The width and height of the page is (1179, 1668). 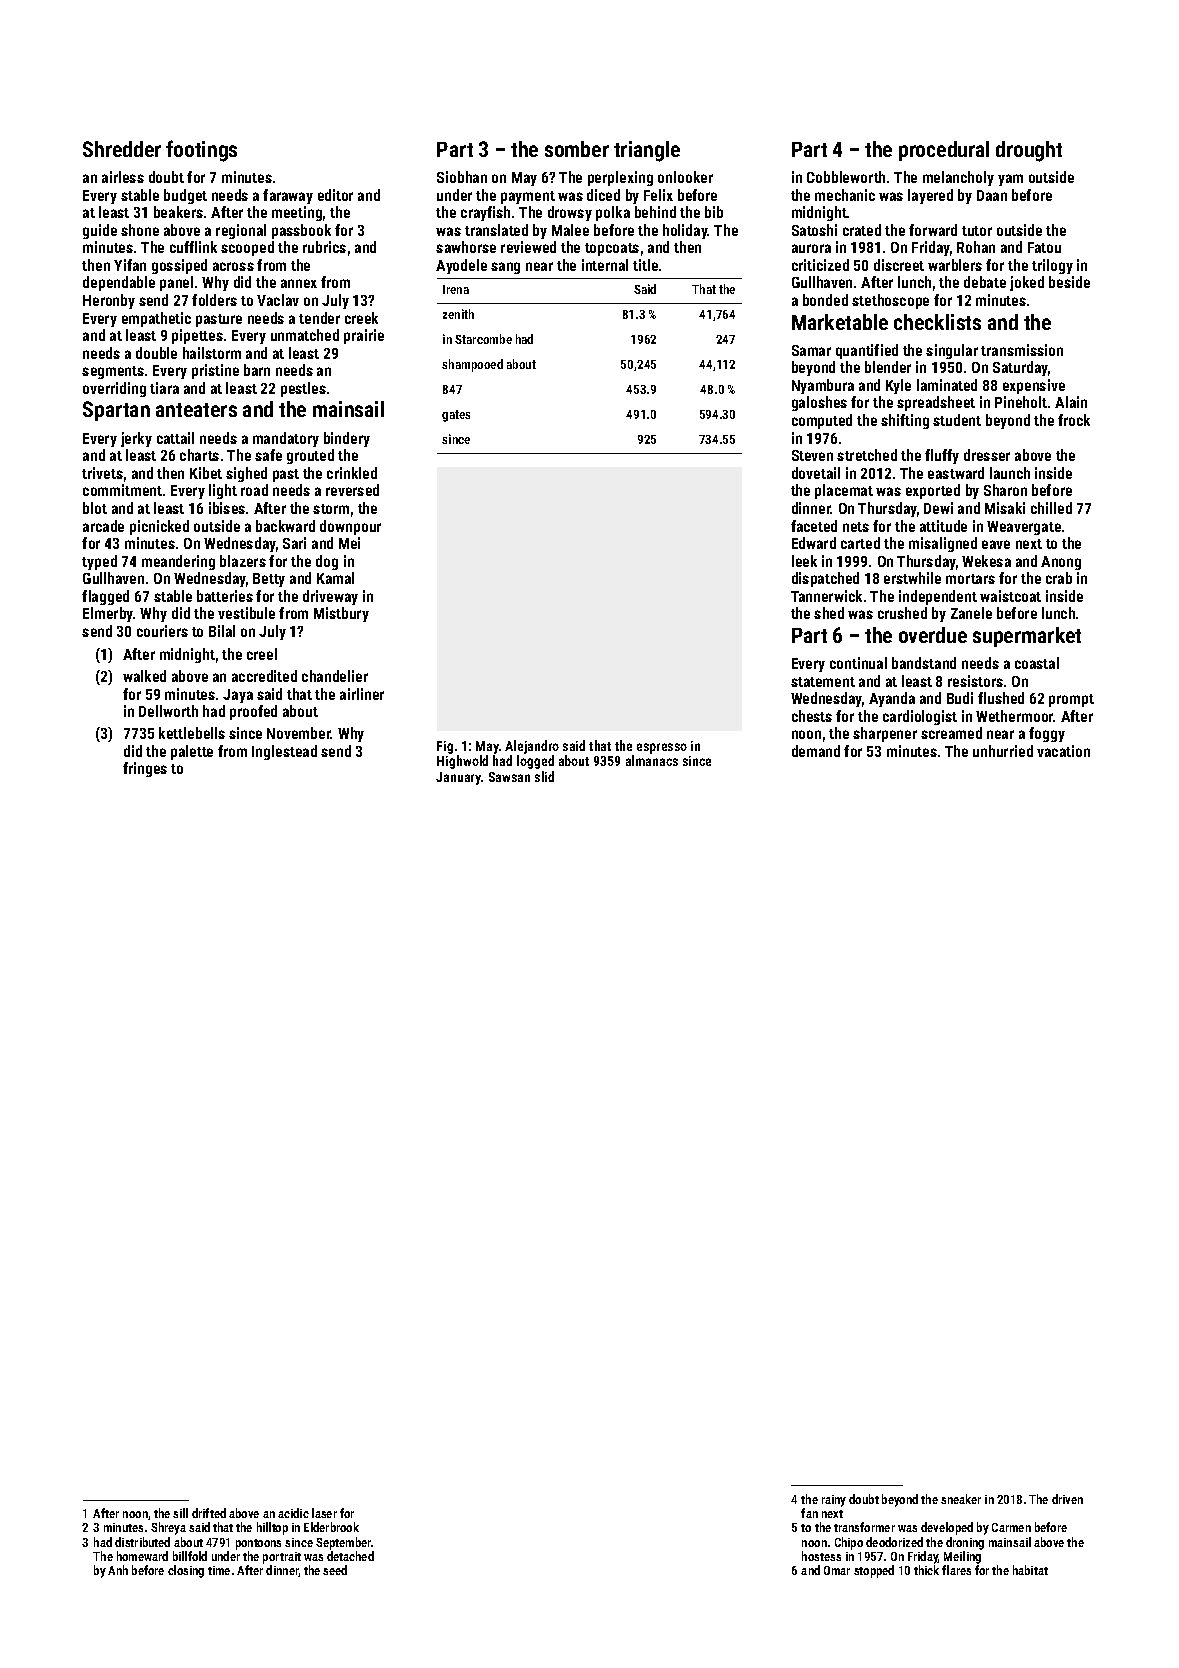 I want to click on logged, so click(x=535, y=762).
